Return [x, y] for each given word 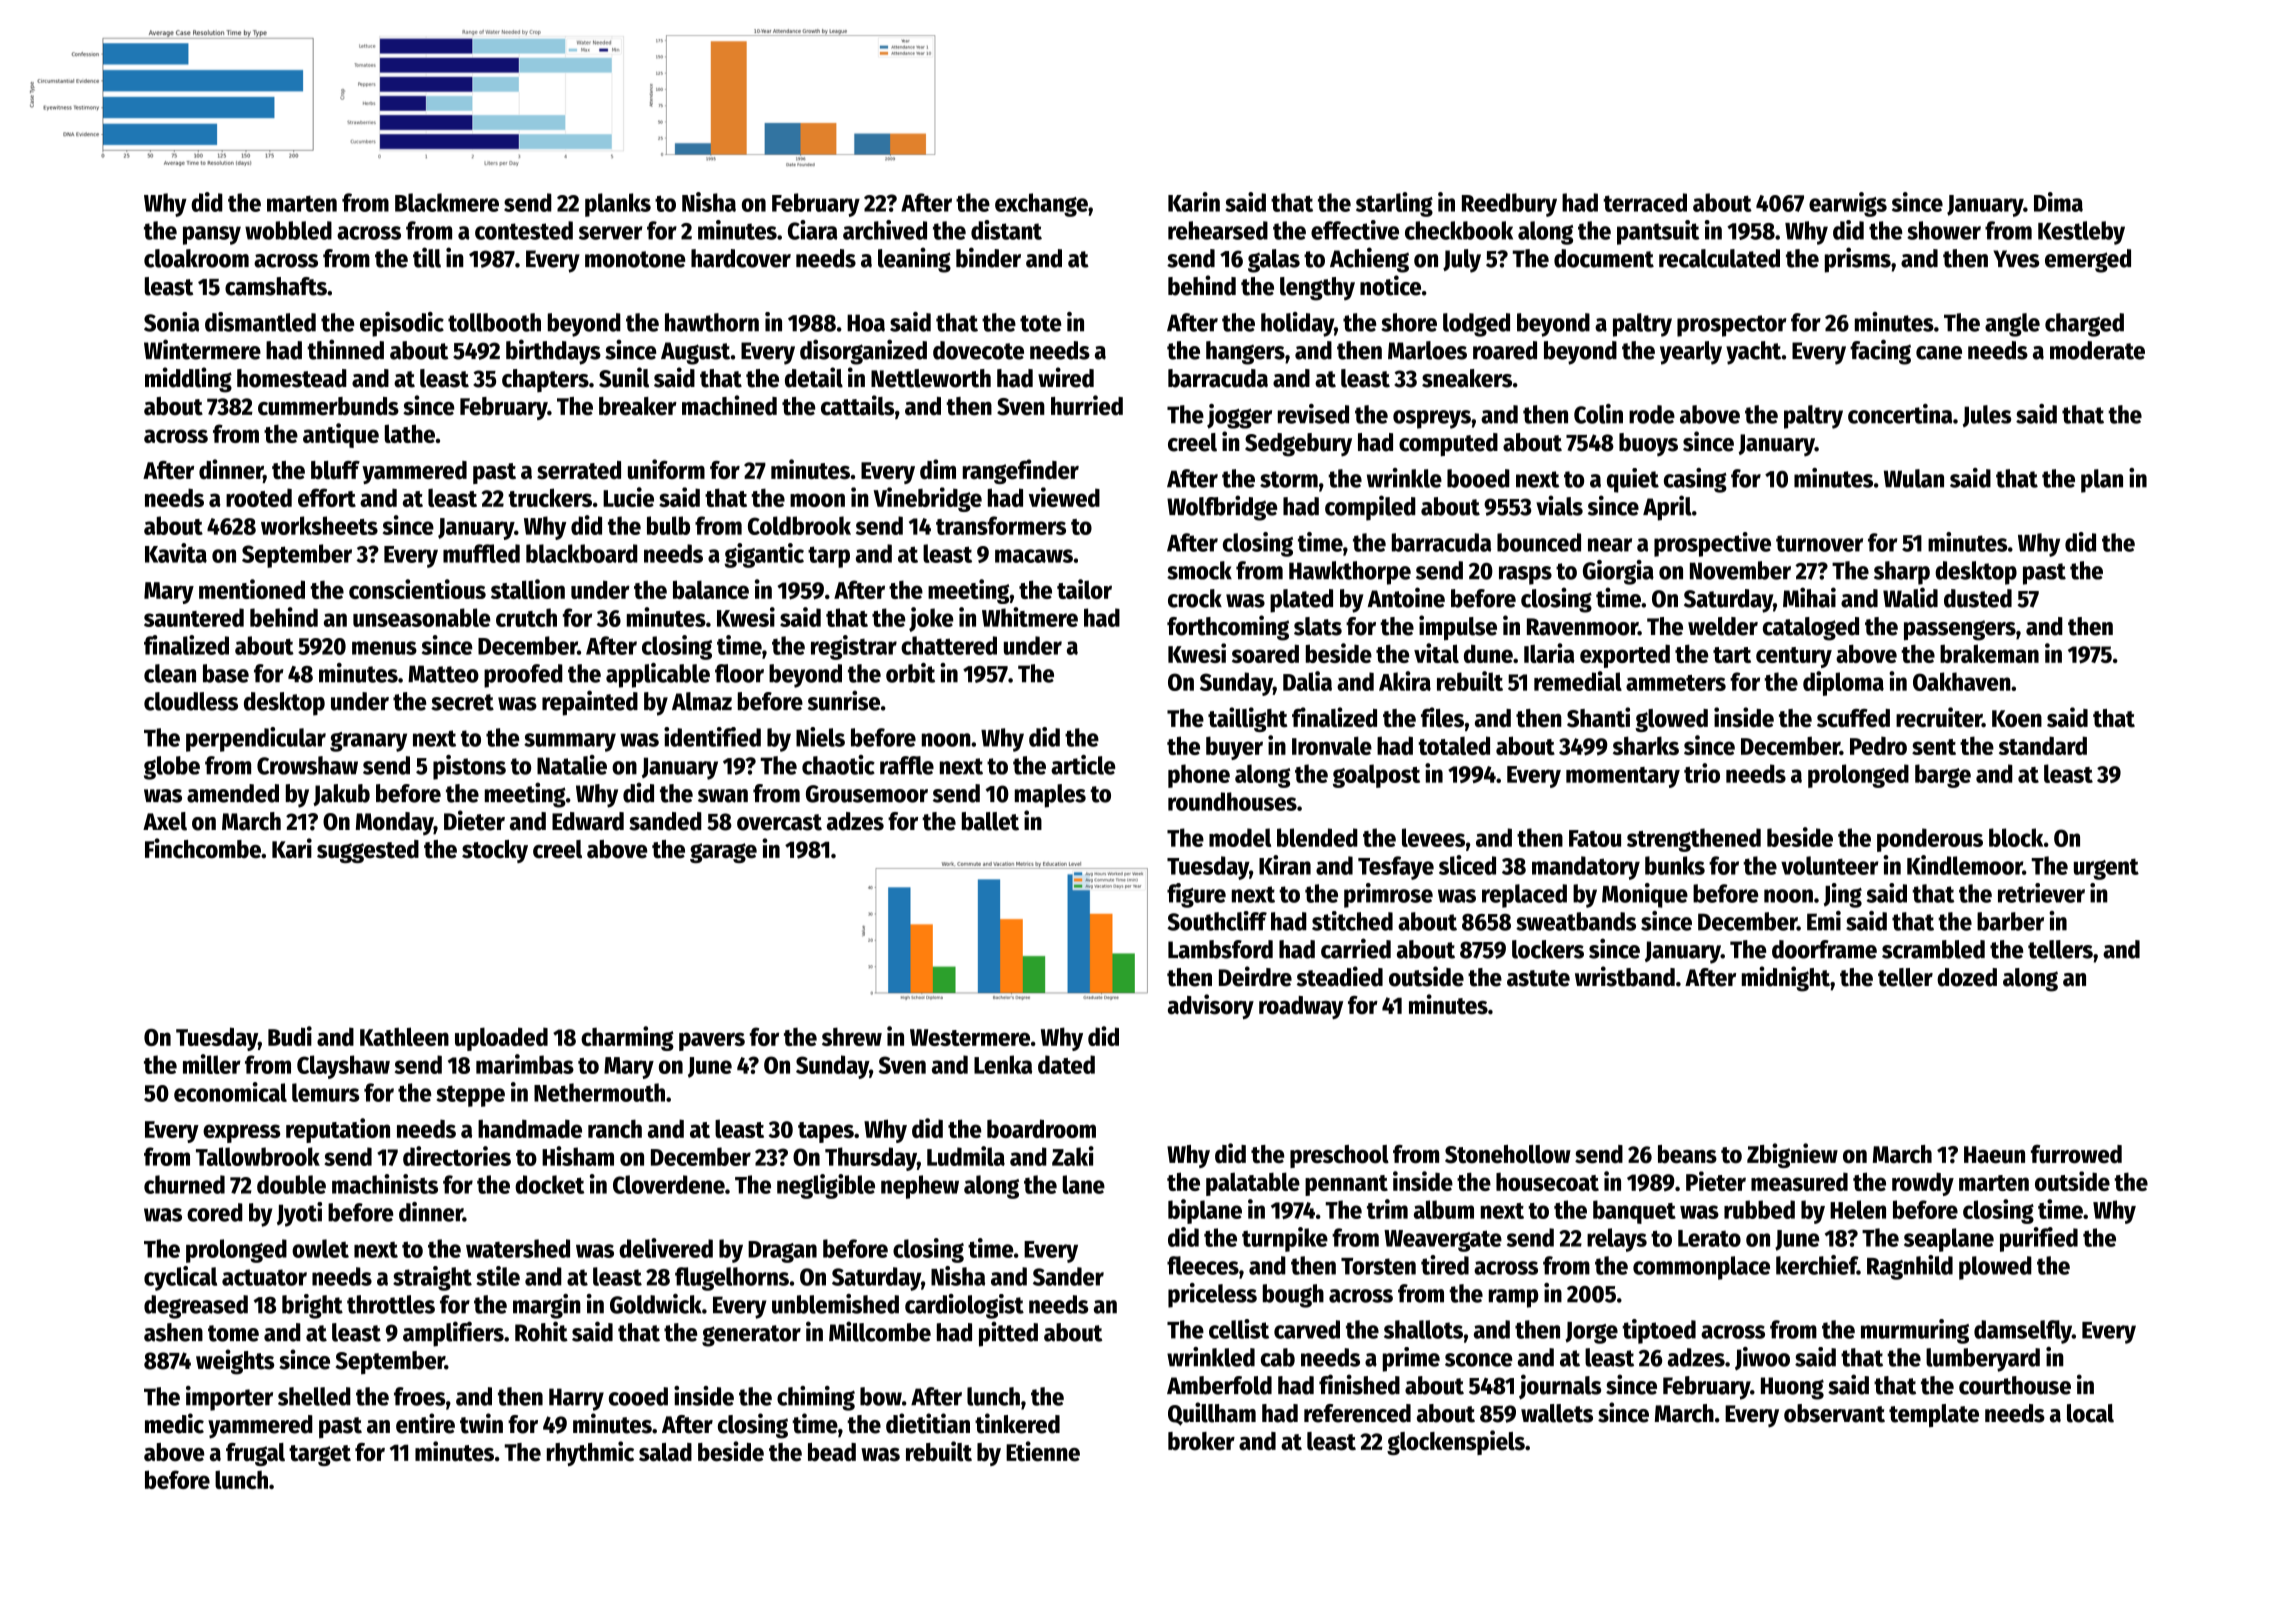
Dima [2058, 202]
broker [1201, 1441]
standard [2043, 745]
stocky [495, 851]
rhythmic [590, 1453]
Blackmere [447, 202]
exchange [1041, 205]
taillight [1248, 719]
